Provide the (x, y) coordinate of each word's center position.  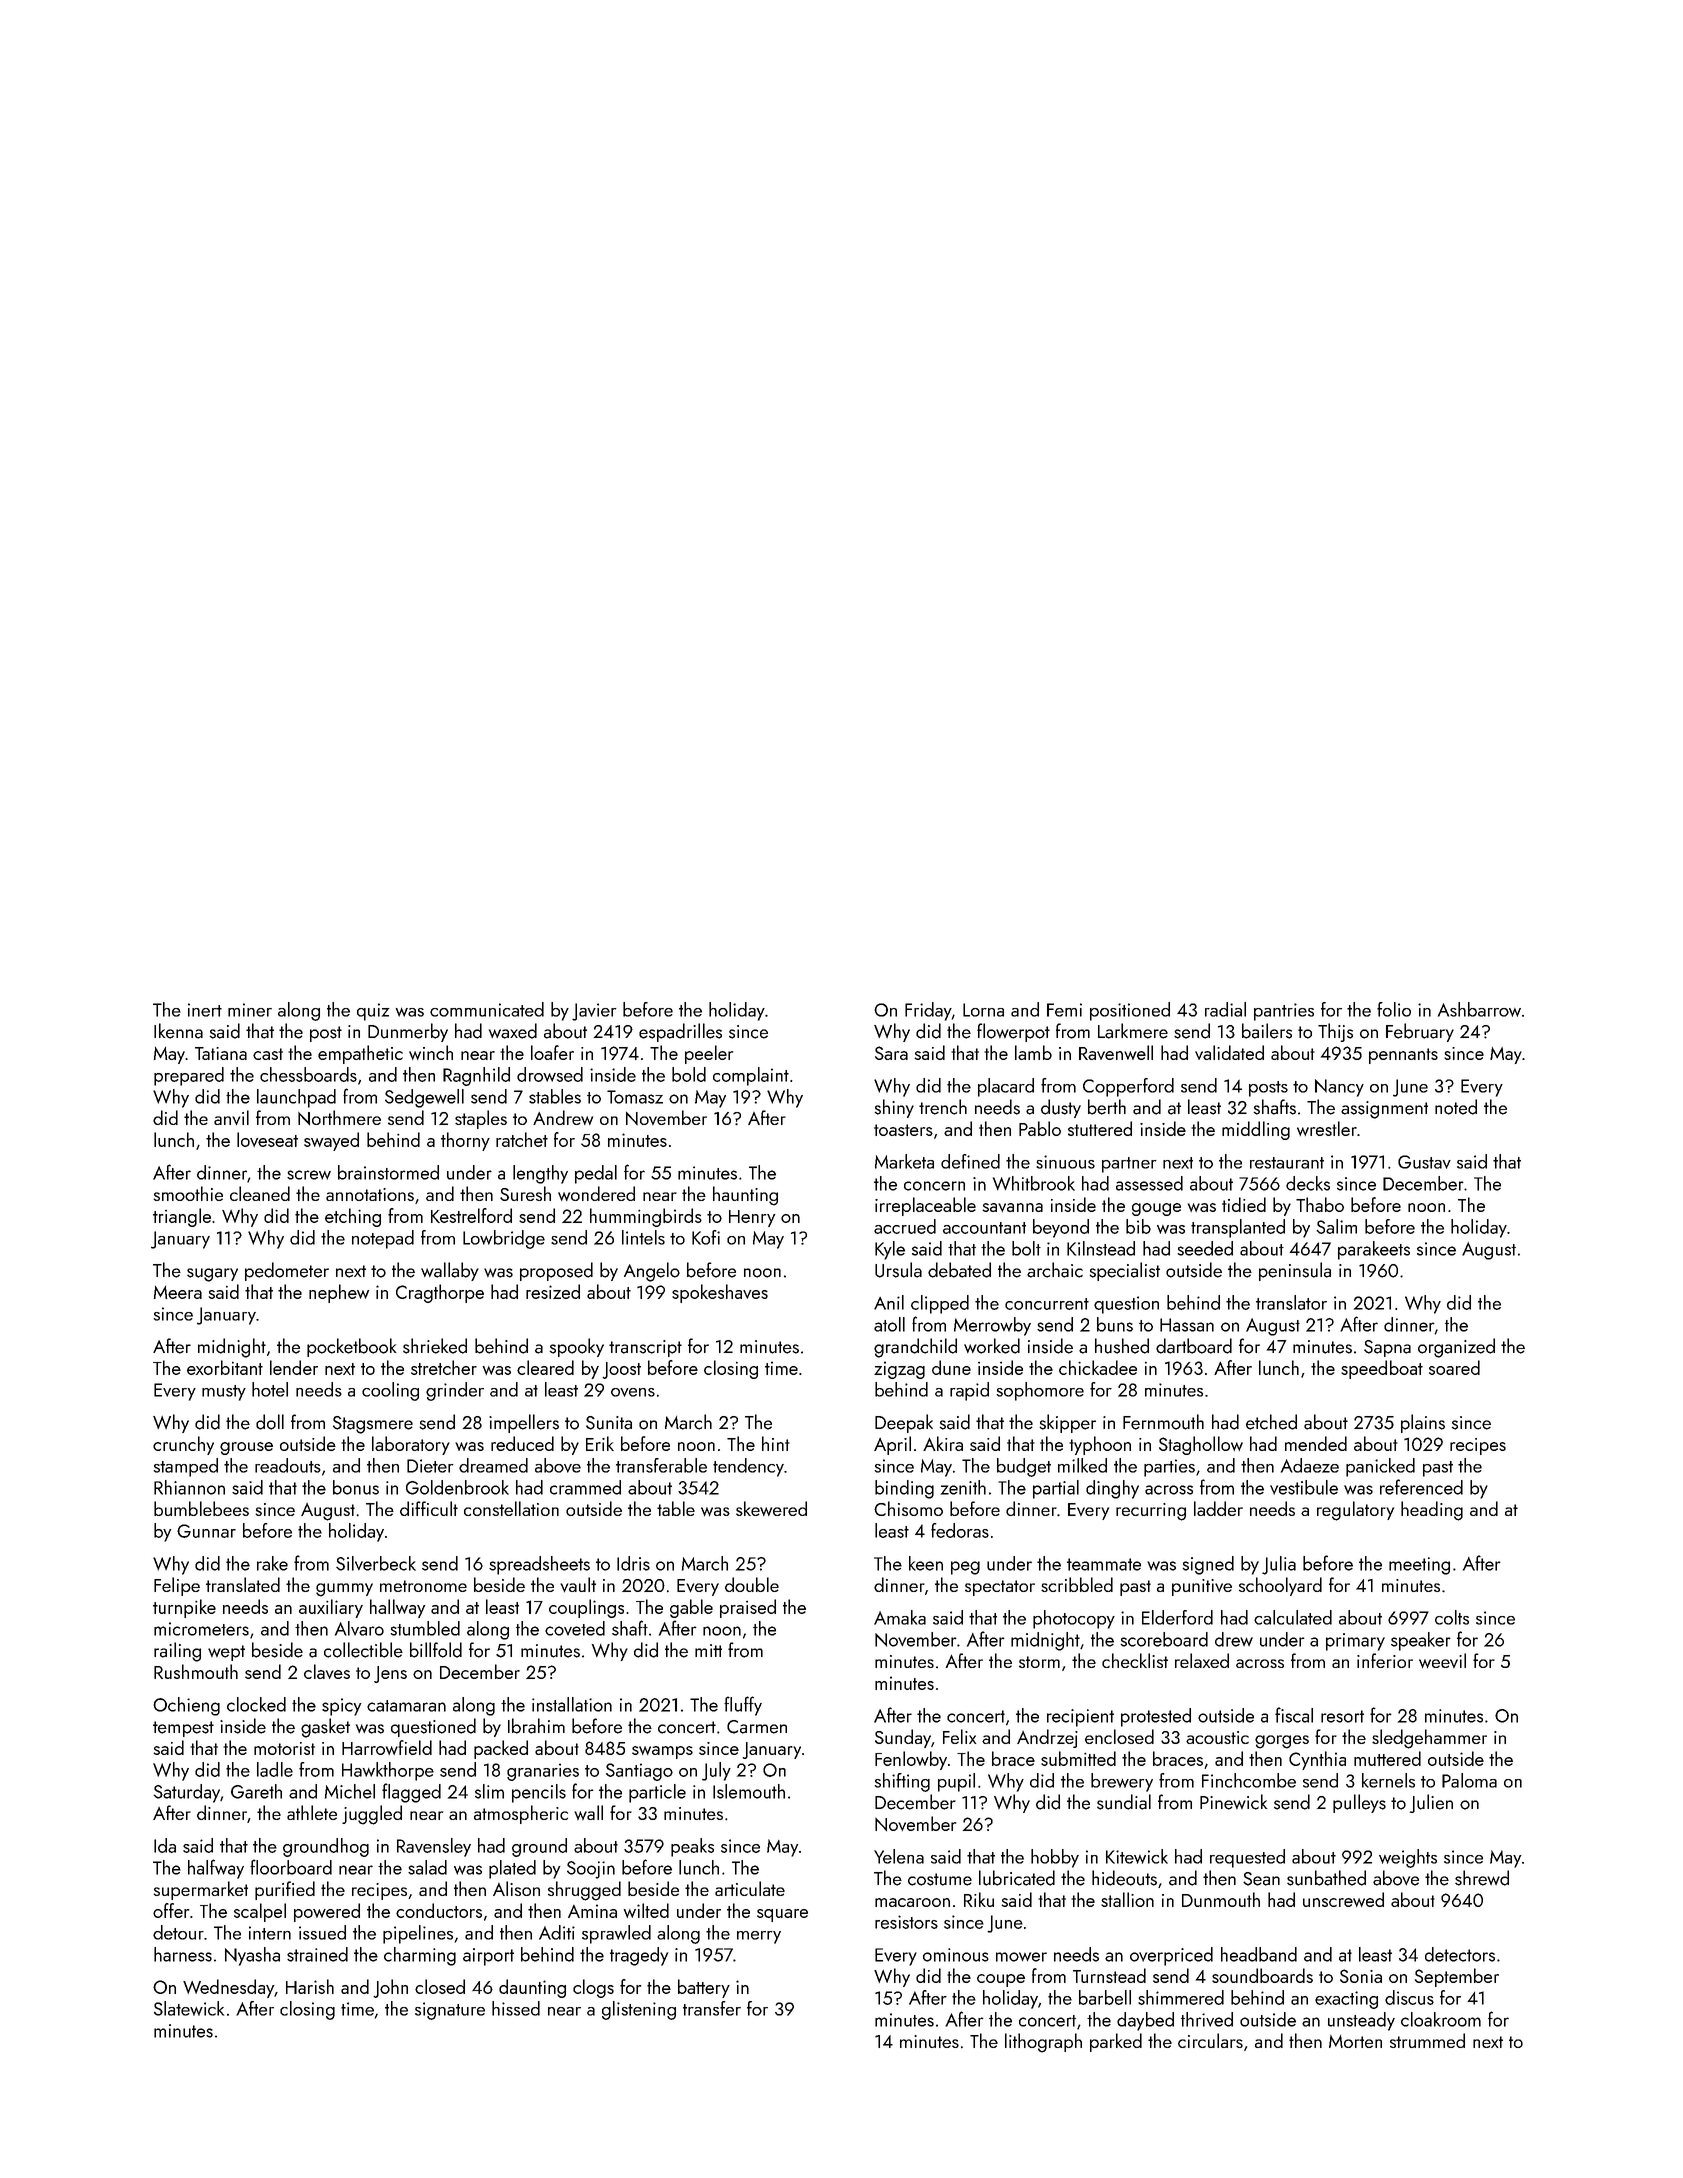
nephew (339, 1293)
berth (1107, 1107)
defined (970, 1161)
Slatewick (189, 2008)
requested (1247, 1858)
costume (940, 1879)
